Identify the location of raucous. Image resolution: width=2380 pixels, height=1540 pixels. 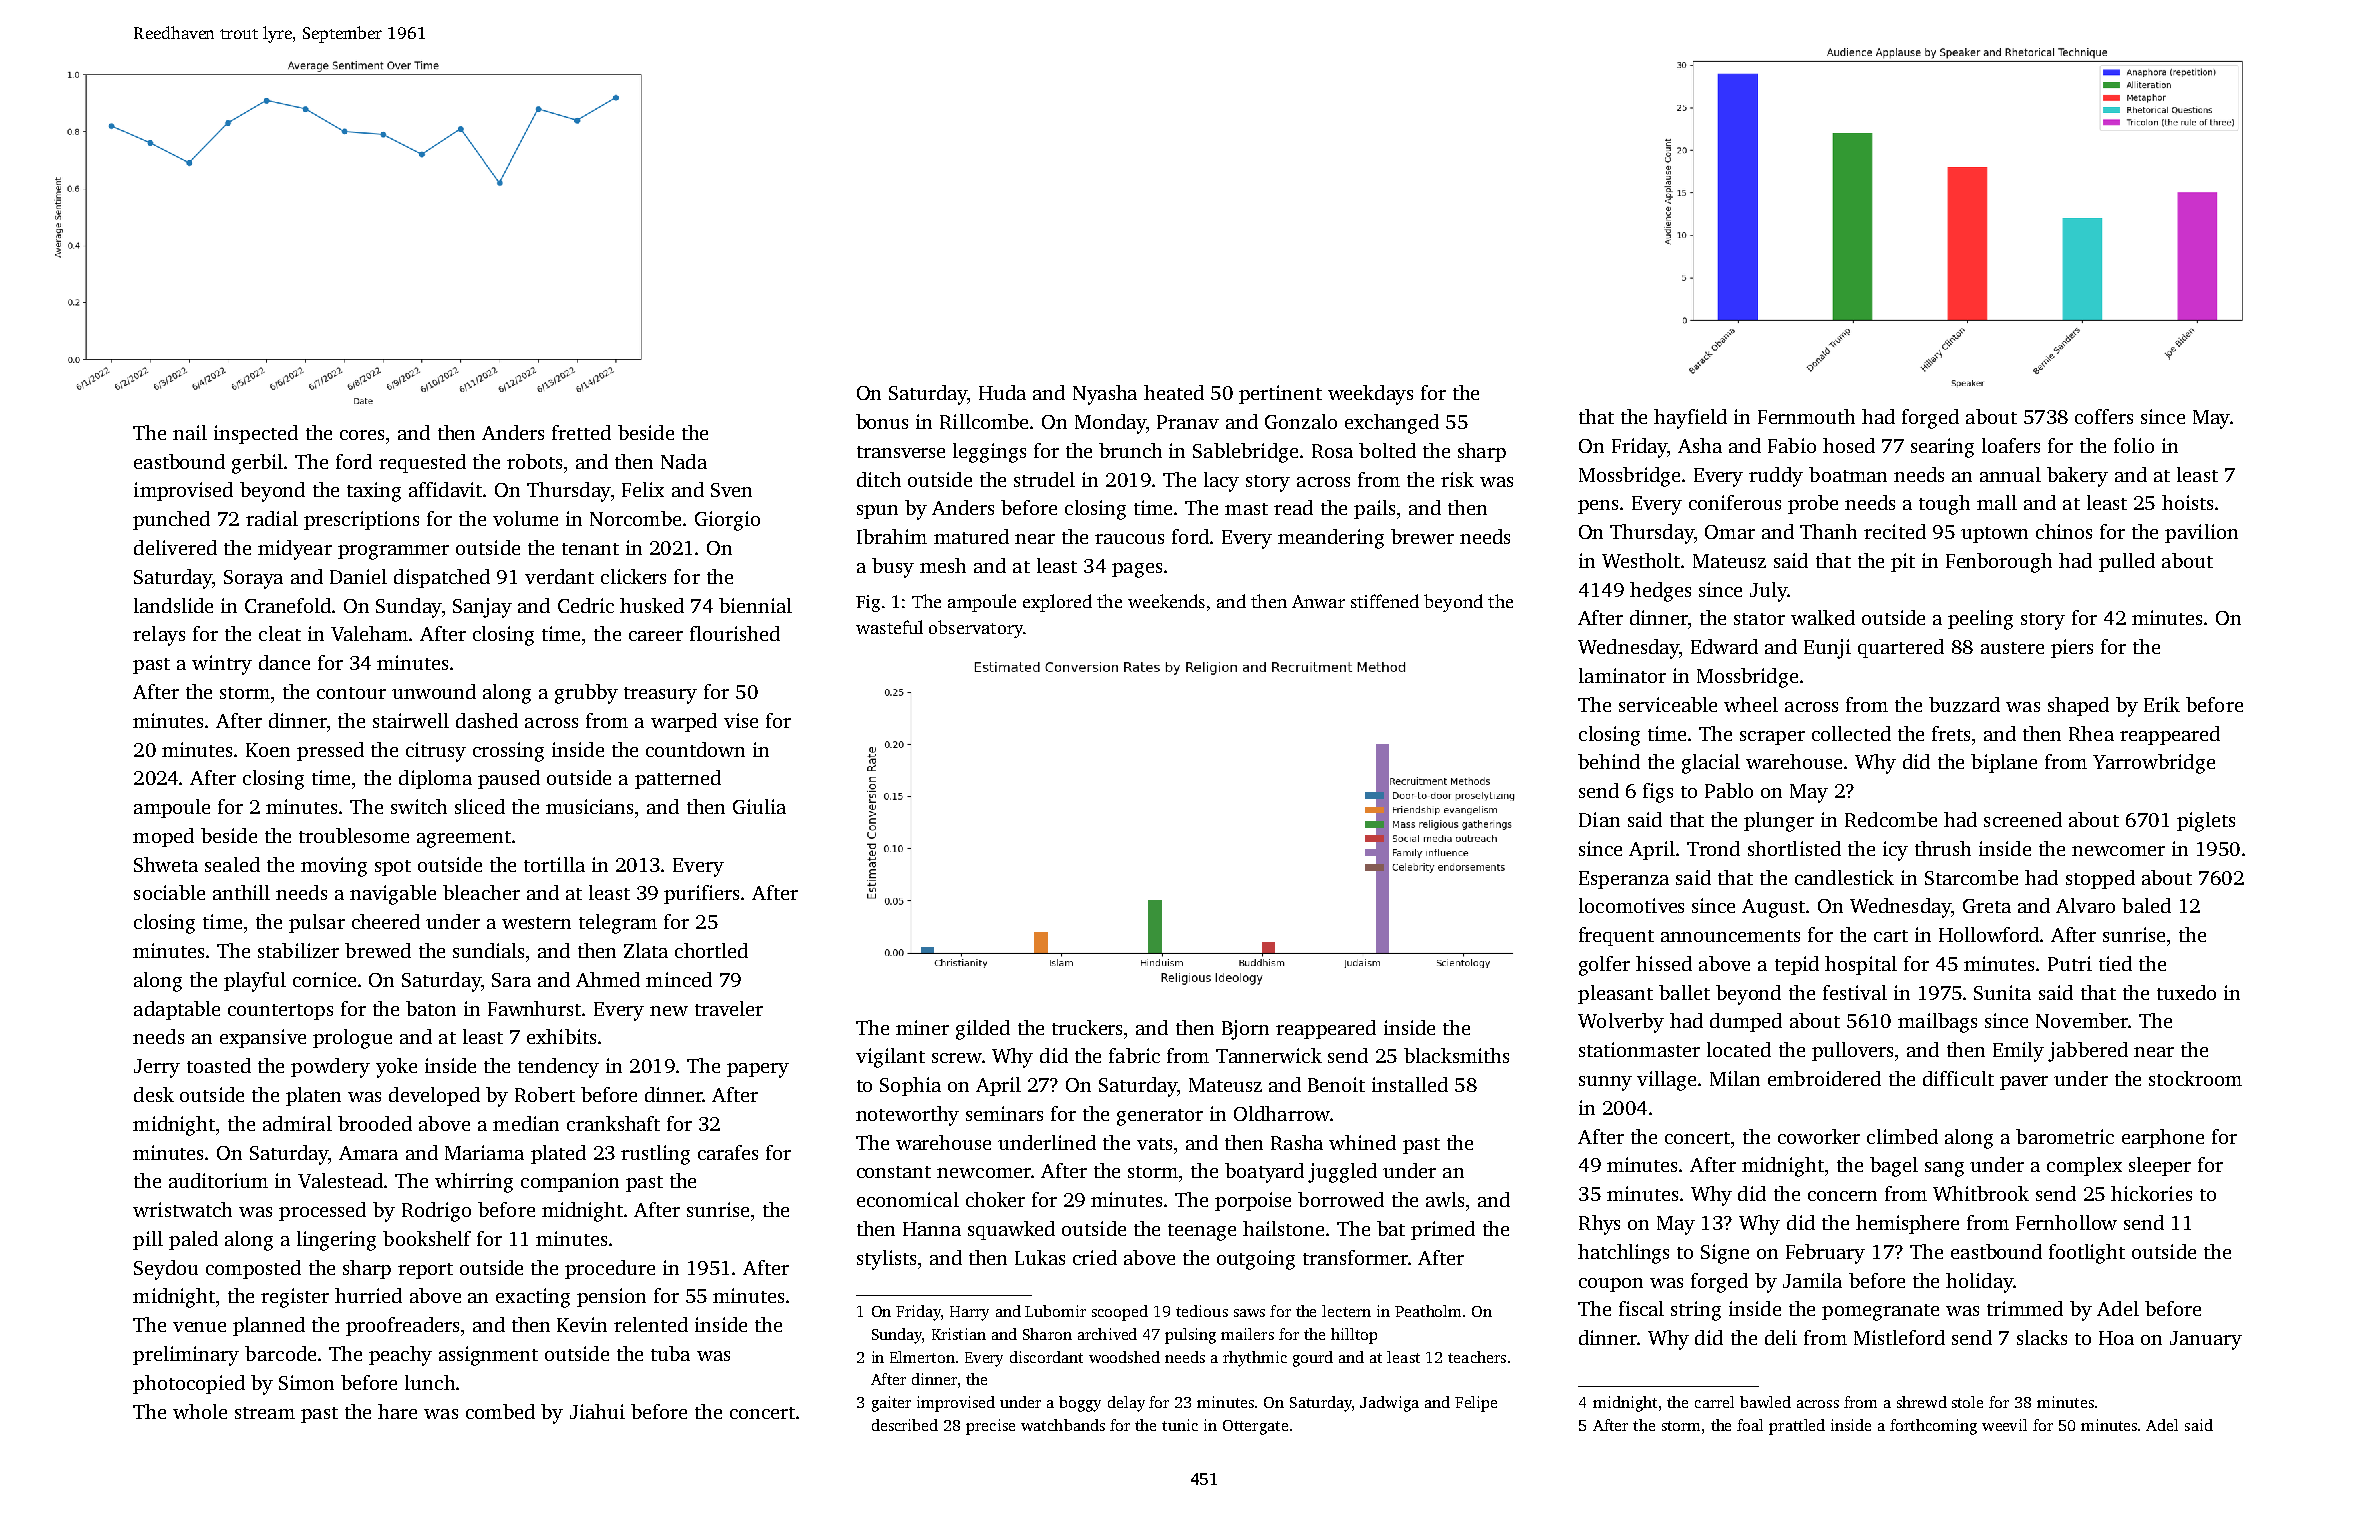
(1129, 539).
